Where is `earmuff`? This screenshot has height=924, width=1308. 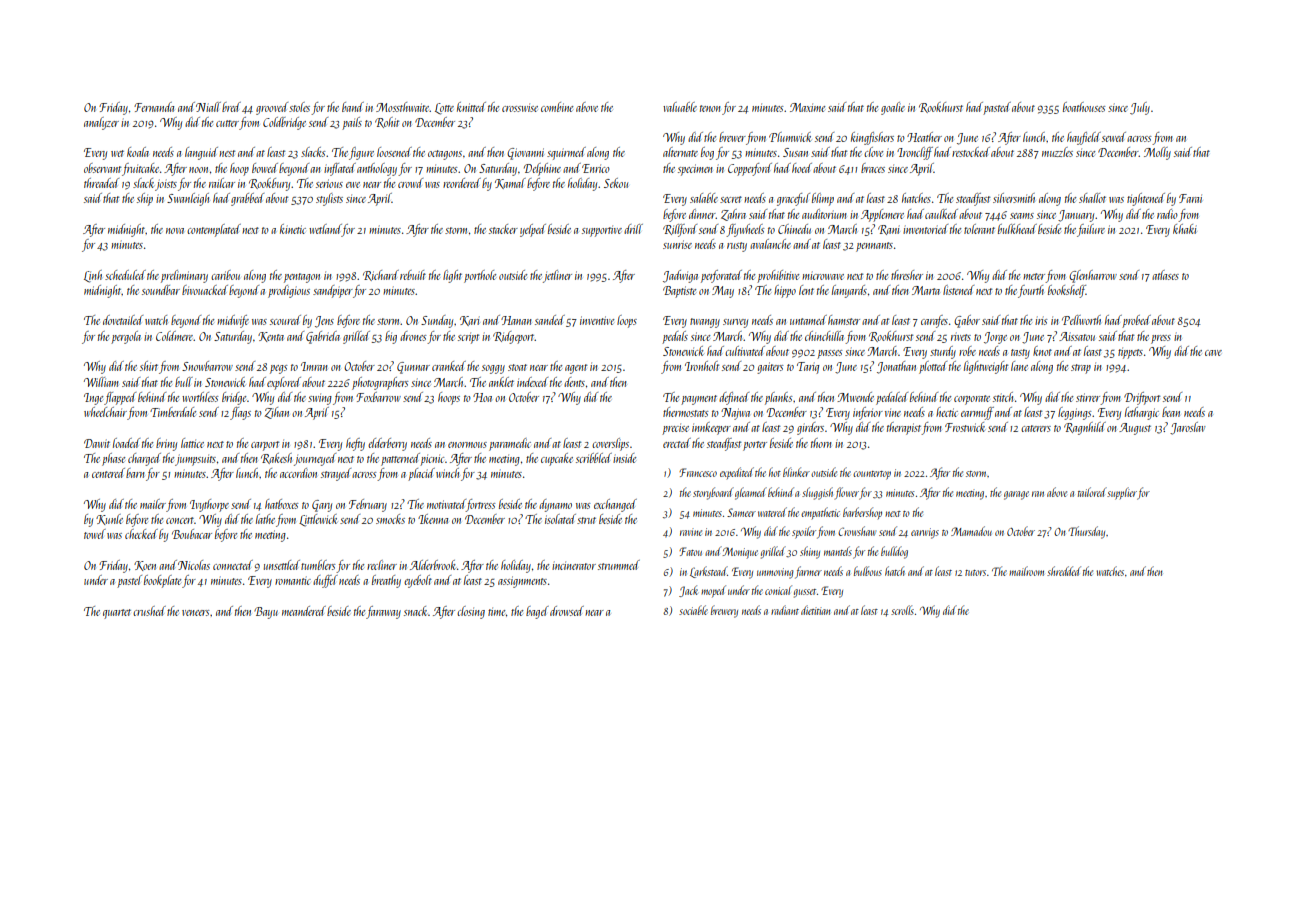
earmuff is located at coordinates (977, 413).
